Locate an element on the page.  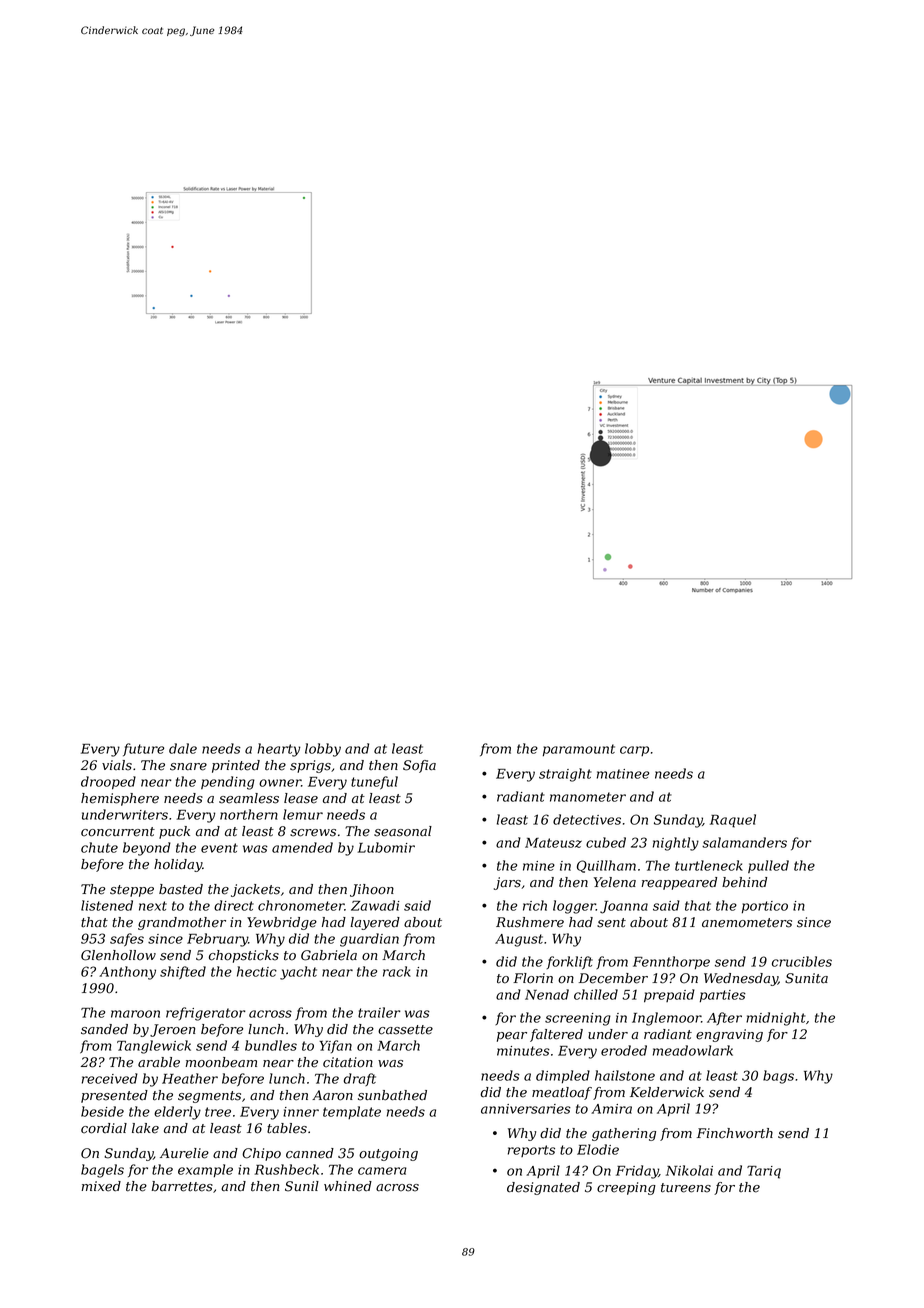
Finchworth is located at coordinates (735, 1133).
